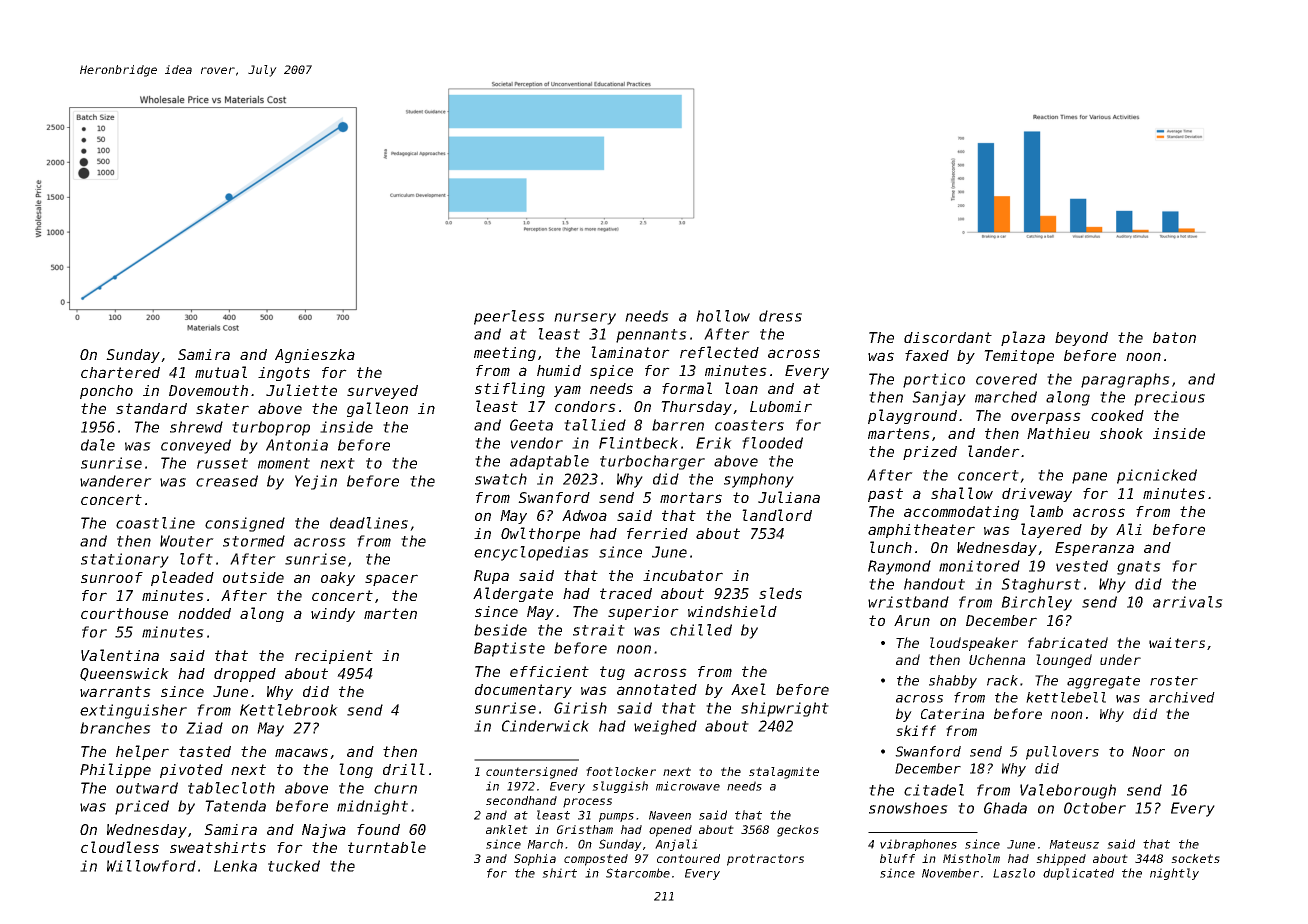 The height and width of the screenshot is (924, 1308). Describe the element at coordinates (994, 451) in the screenshot. I see `lander` at that location.
